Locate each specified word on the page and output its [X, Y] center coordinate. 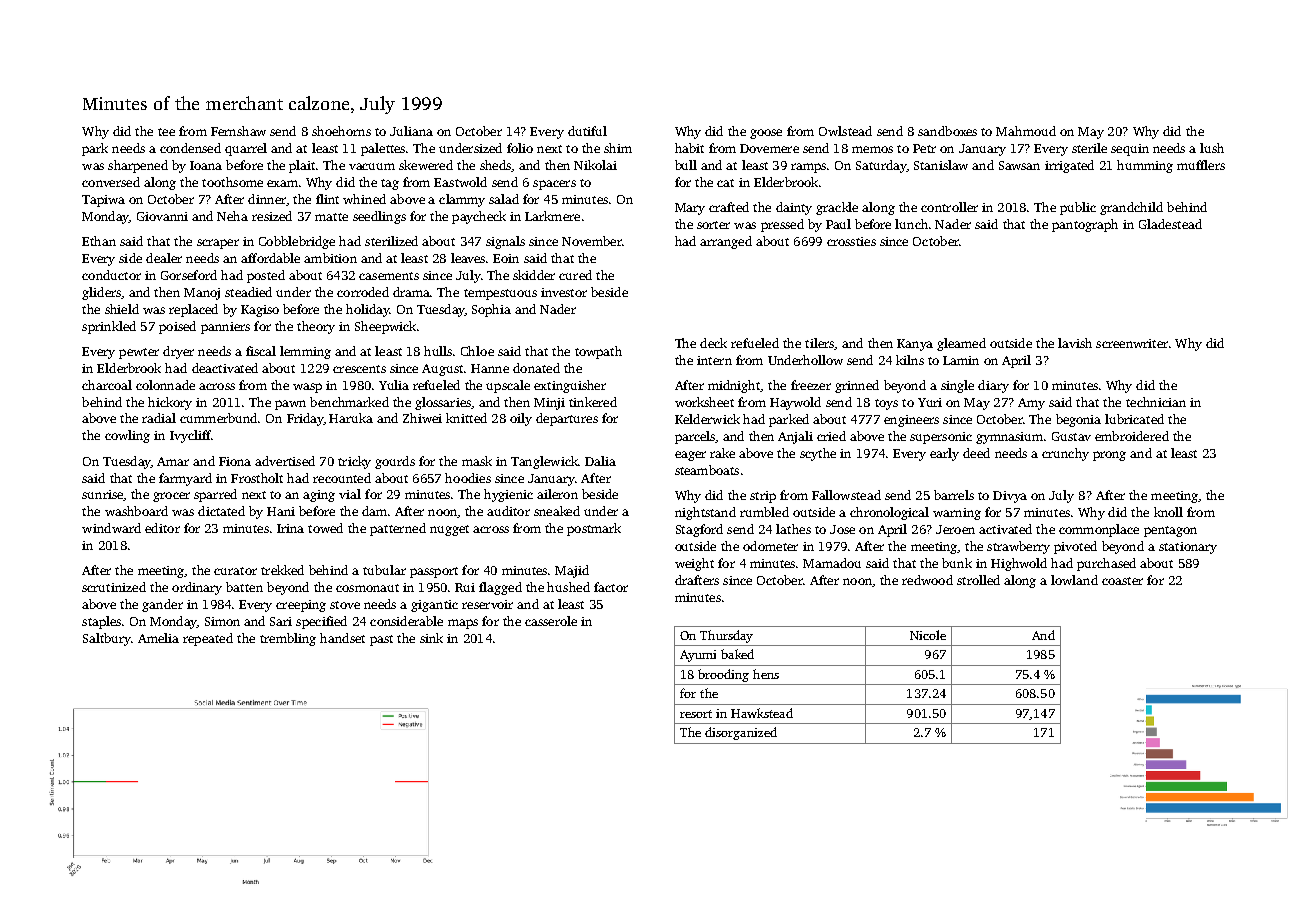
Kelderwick [707, 419]
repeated [208, 639]
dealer [164, 258]
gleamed [961, 344]
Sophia [491, 310]
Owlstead [845, 131]
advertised [285, 461]
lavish [1075, 343]
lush [1212, 148]
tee [166, 132]
